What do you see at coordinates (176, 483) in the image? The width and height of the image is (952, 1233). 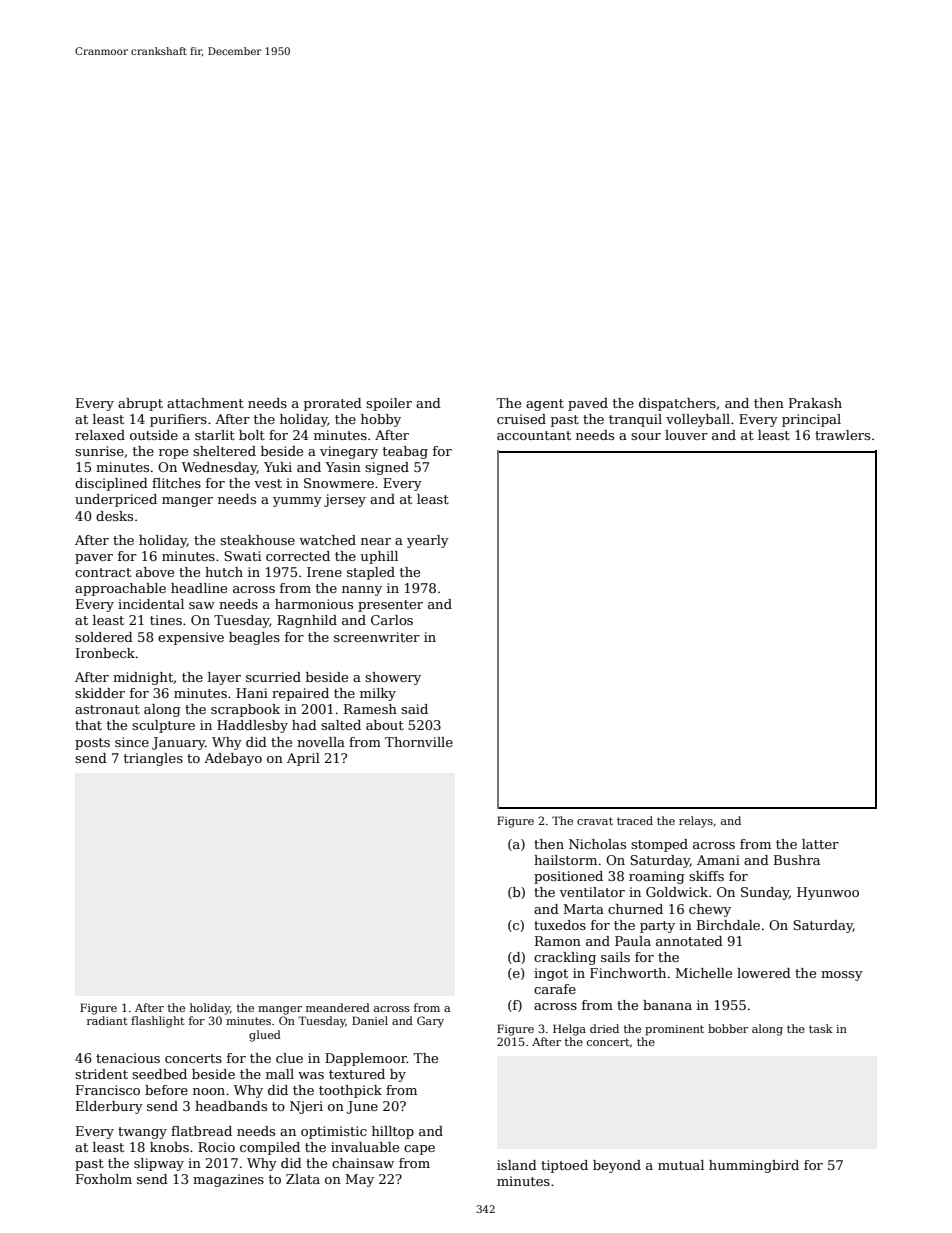 I see `flitches` at bounding box center [176, 483].
